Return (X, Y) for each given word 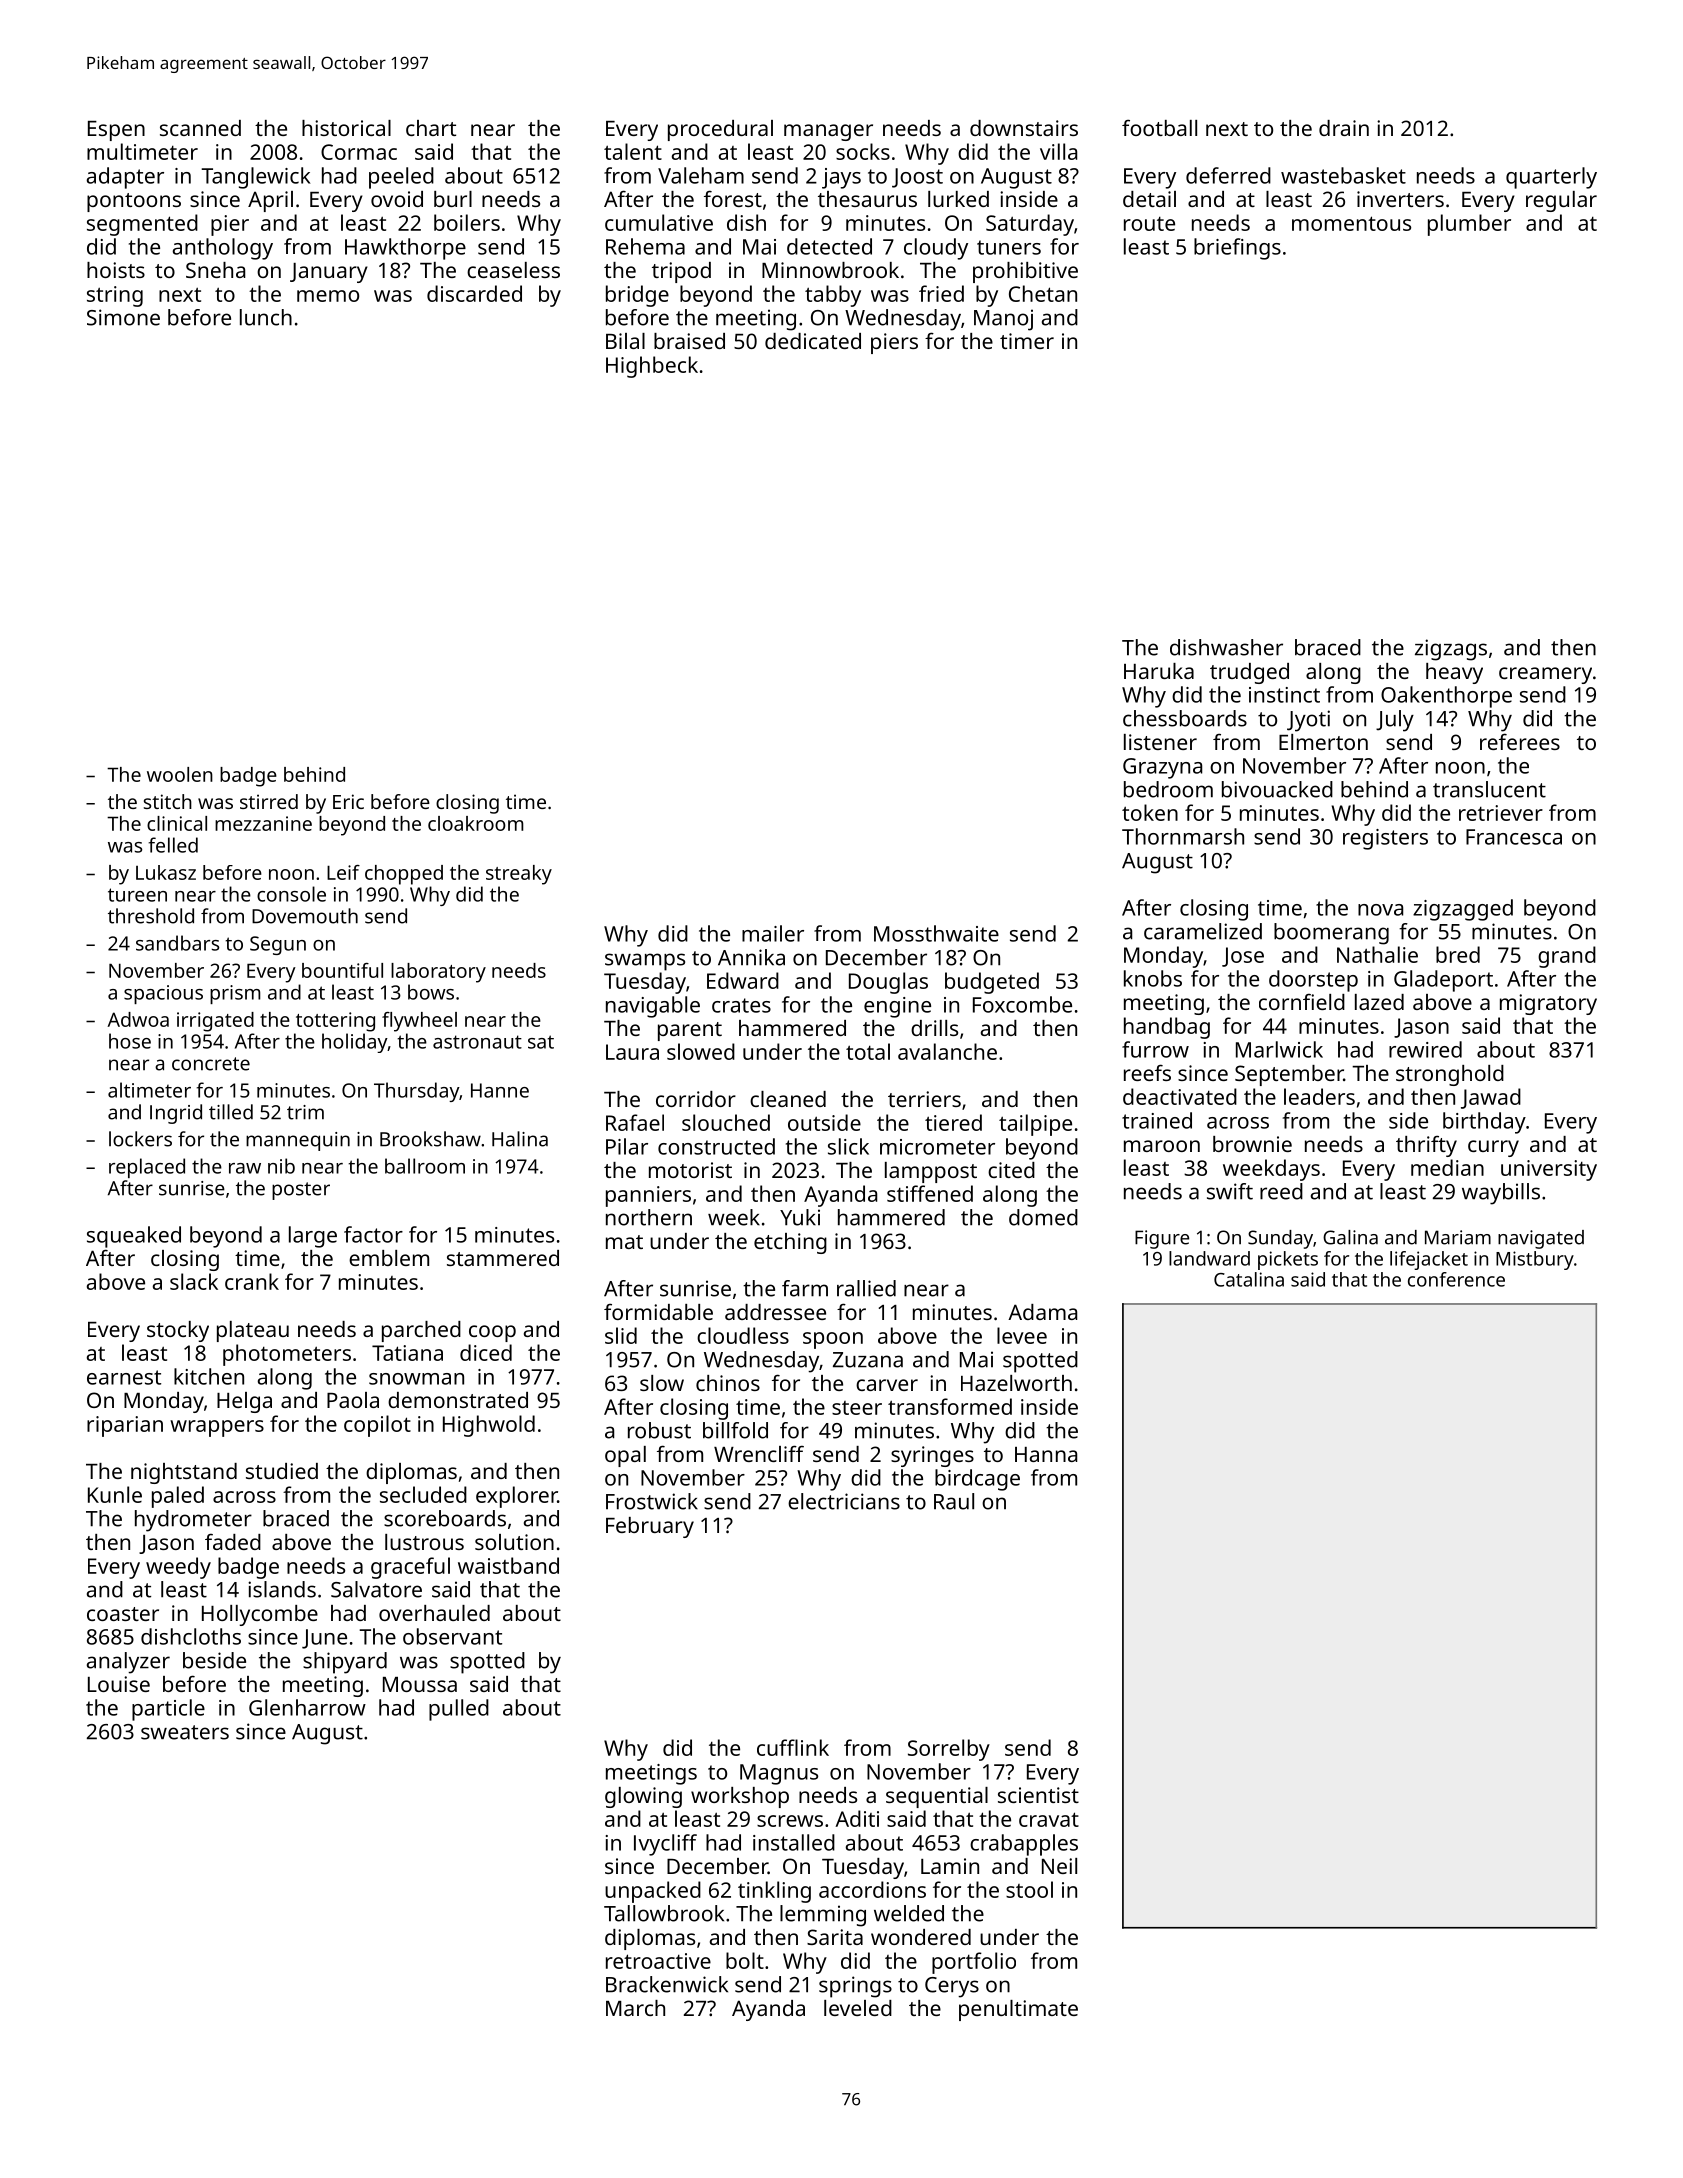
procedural (720, 130)
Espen (116, 131)
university (1549, 1170)
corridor (696, 1099)
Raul (954, 1501)
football (1159, 128)
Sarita (835, 1937)
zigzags (1451, 650)
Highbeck (652, 367)
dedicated (813, 341)
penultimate (1018, 2010)
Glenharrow (307, 1707)
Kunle (115, 1494)
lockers (140, 1139)
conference (1456, 1279)
